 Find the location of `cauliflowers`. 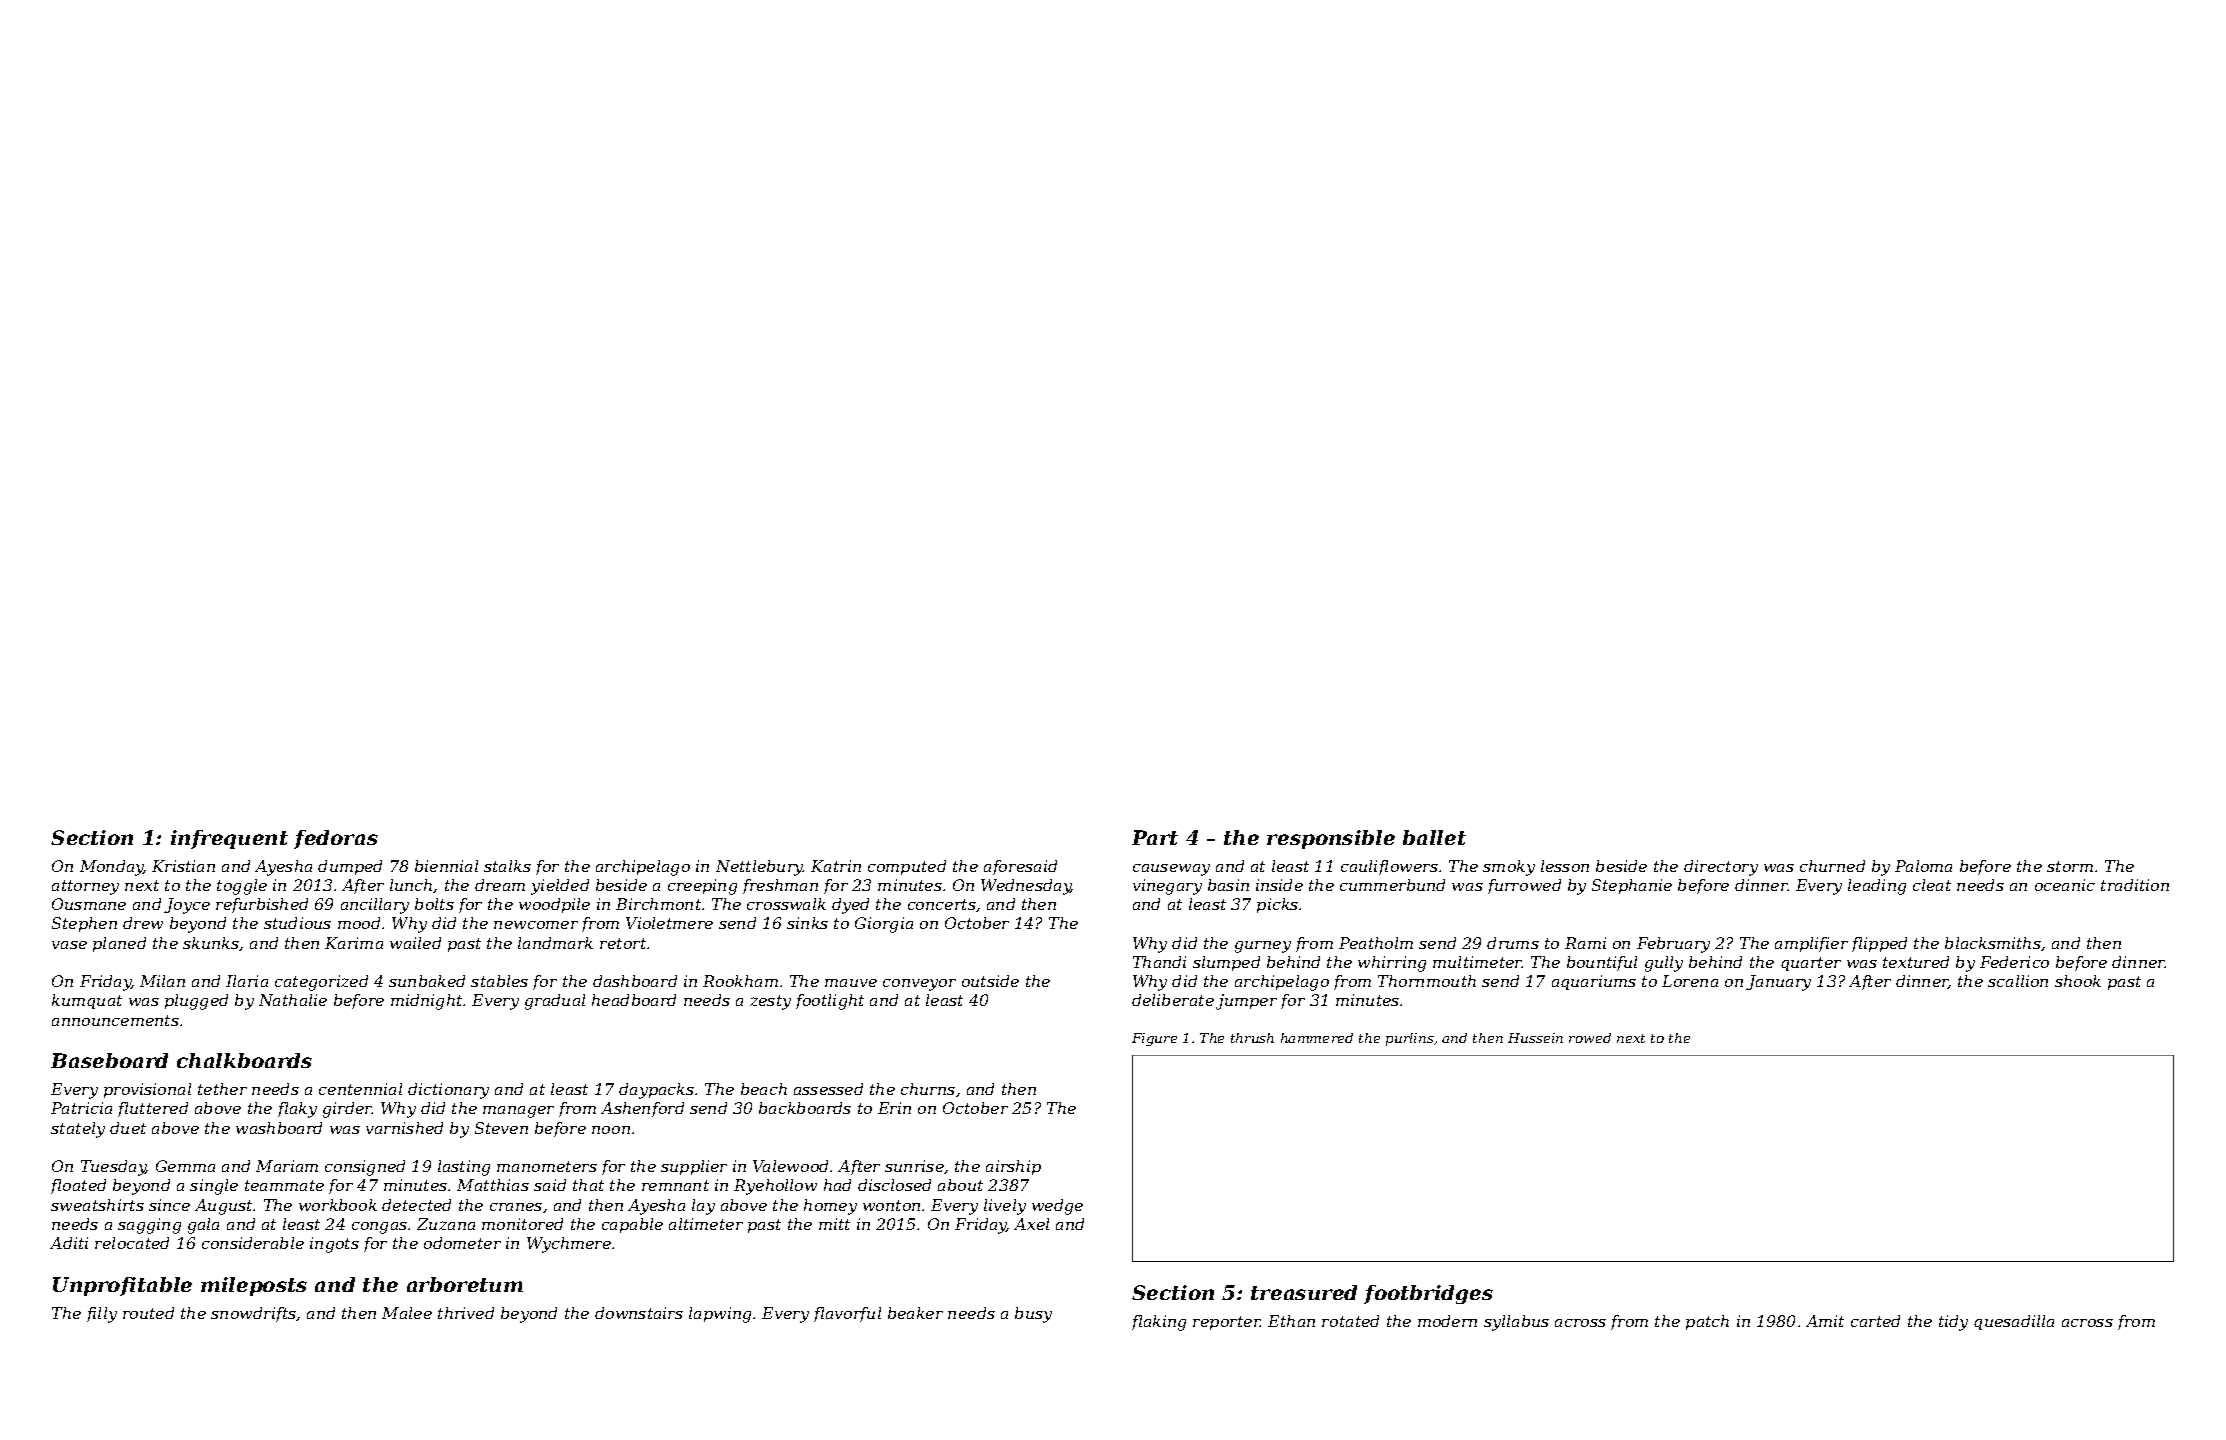

cauliflowers is located at coordinates (1389, 867).
